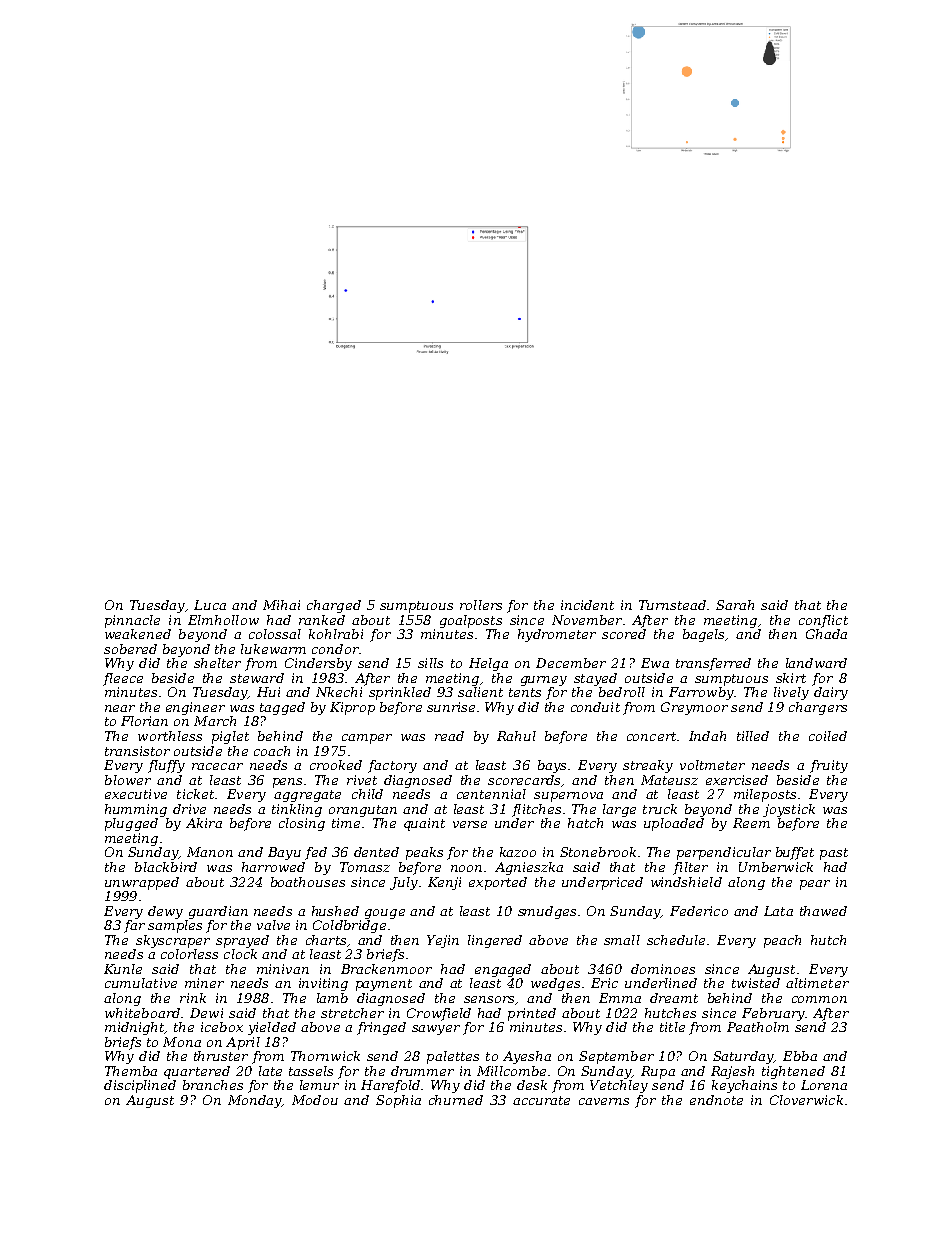  Describe the element at coordinates (651, 736) in the screenshot. I see `concert` at that location.
